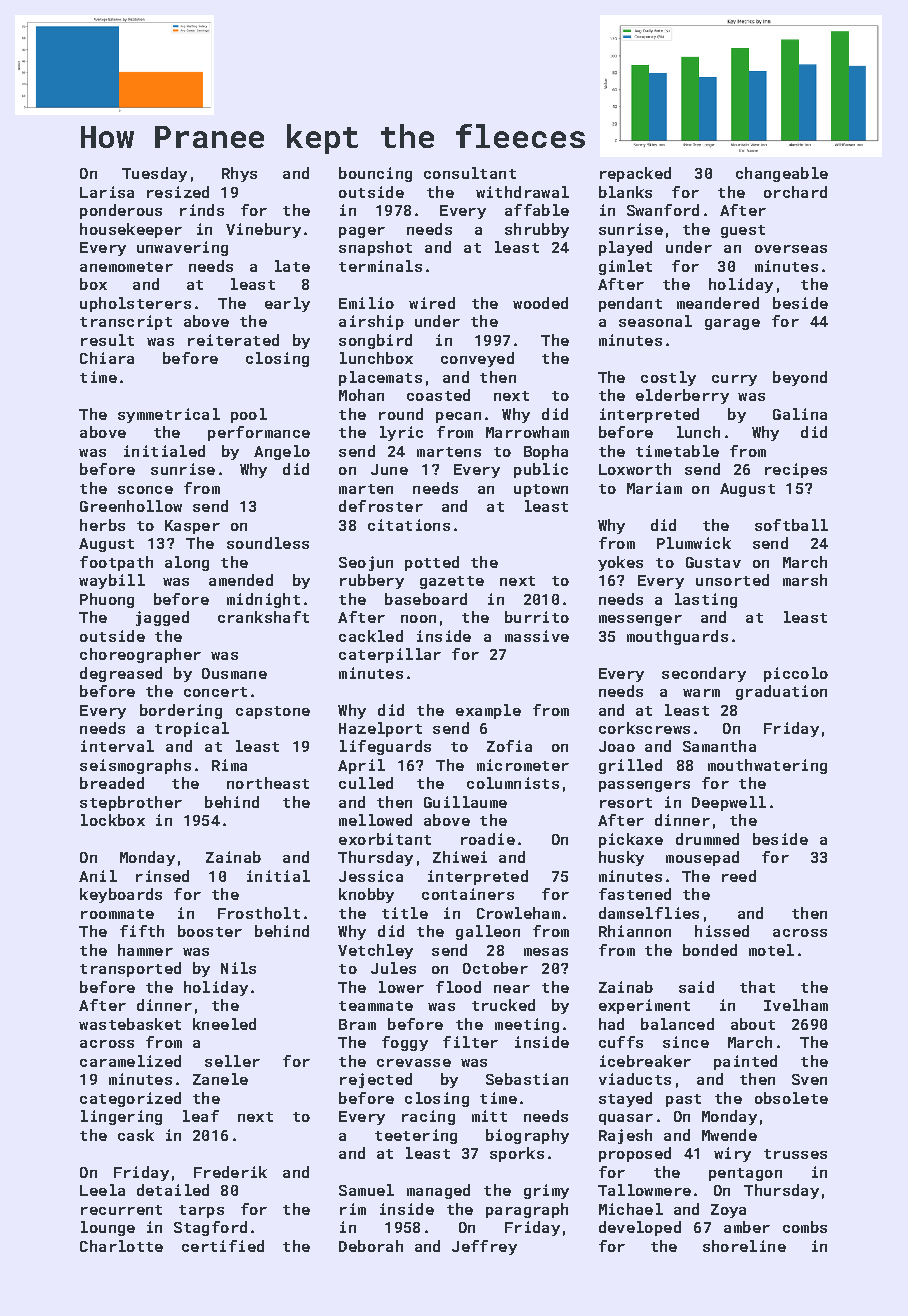 Image resolution: width=908 pixels, height=1316 pixels. What do you see at coordinates (107, 358) in the image?
I see `Chiara` at bounding box center [107, 358].
